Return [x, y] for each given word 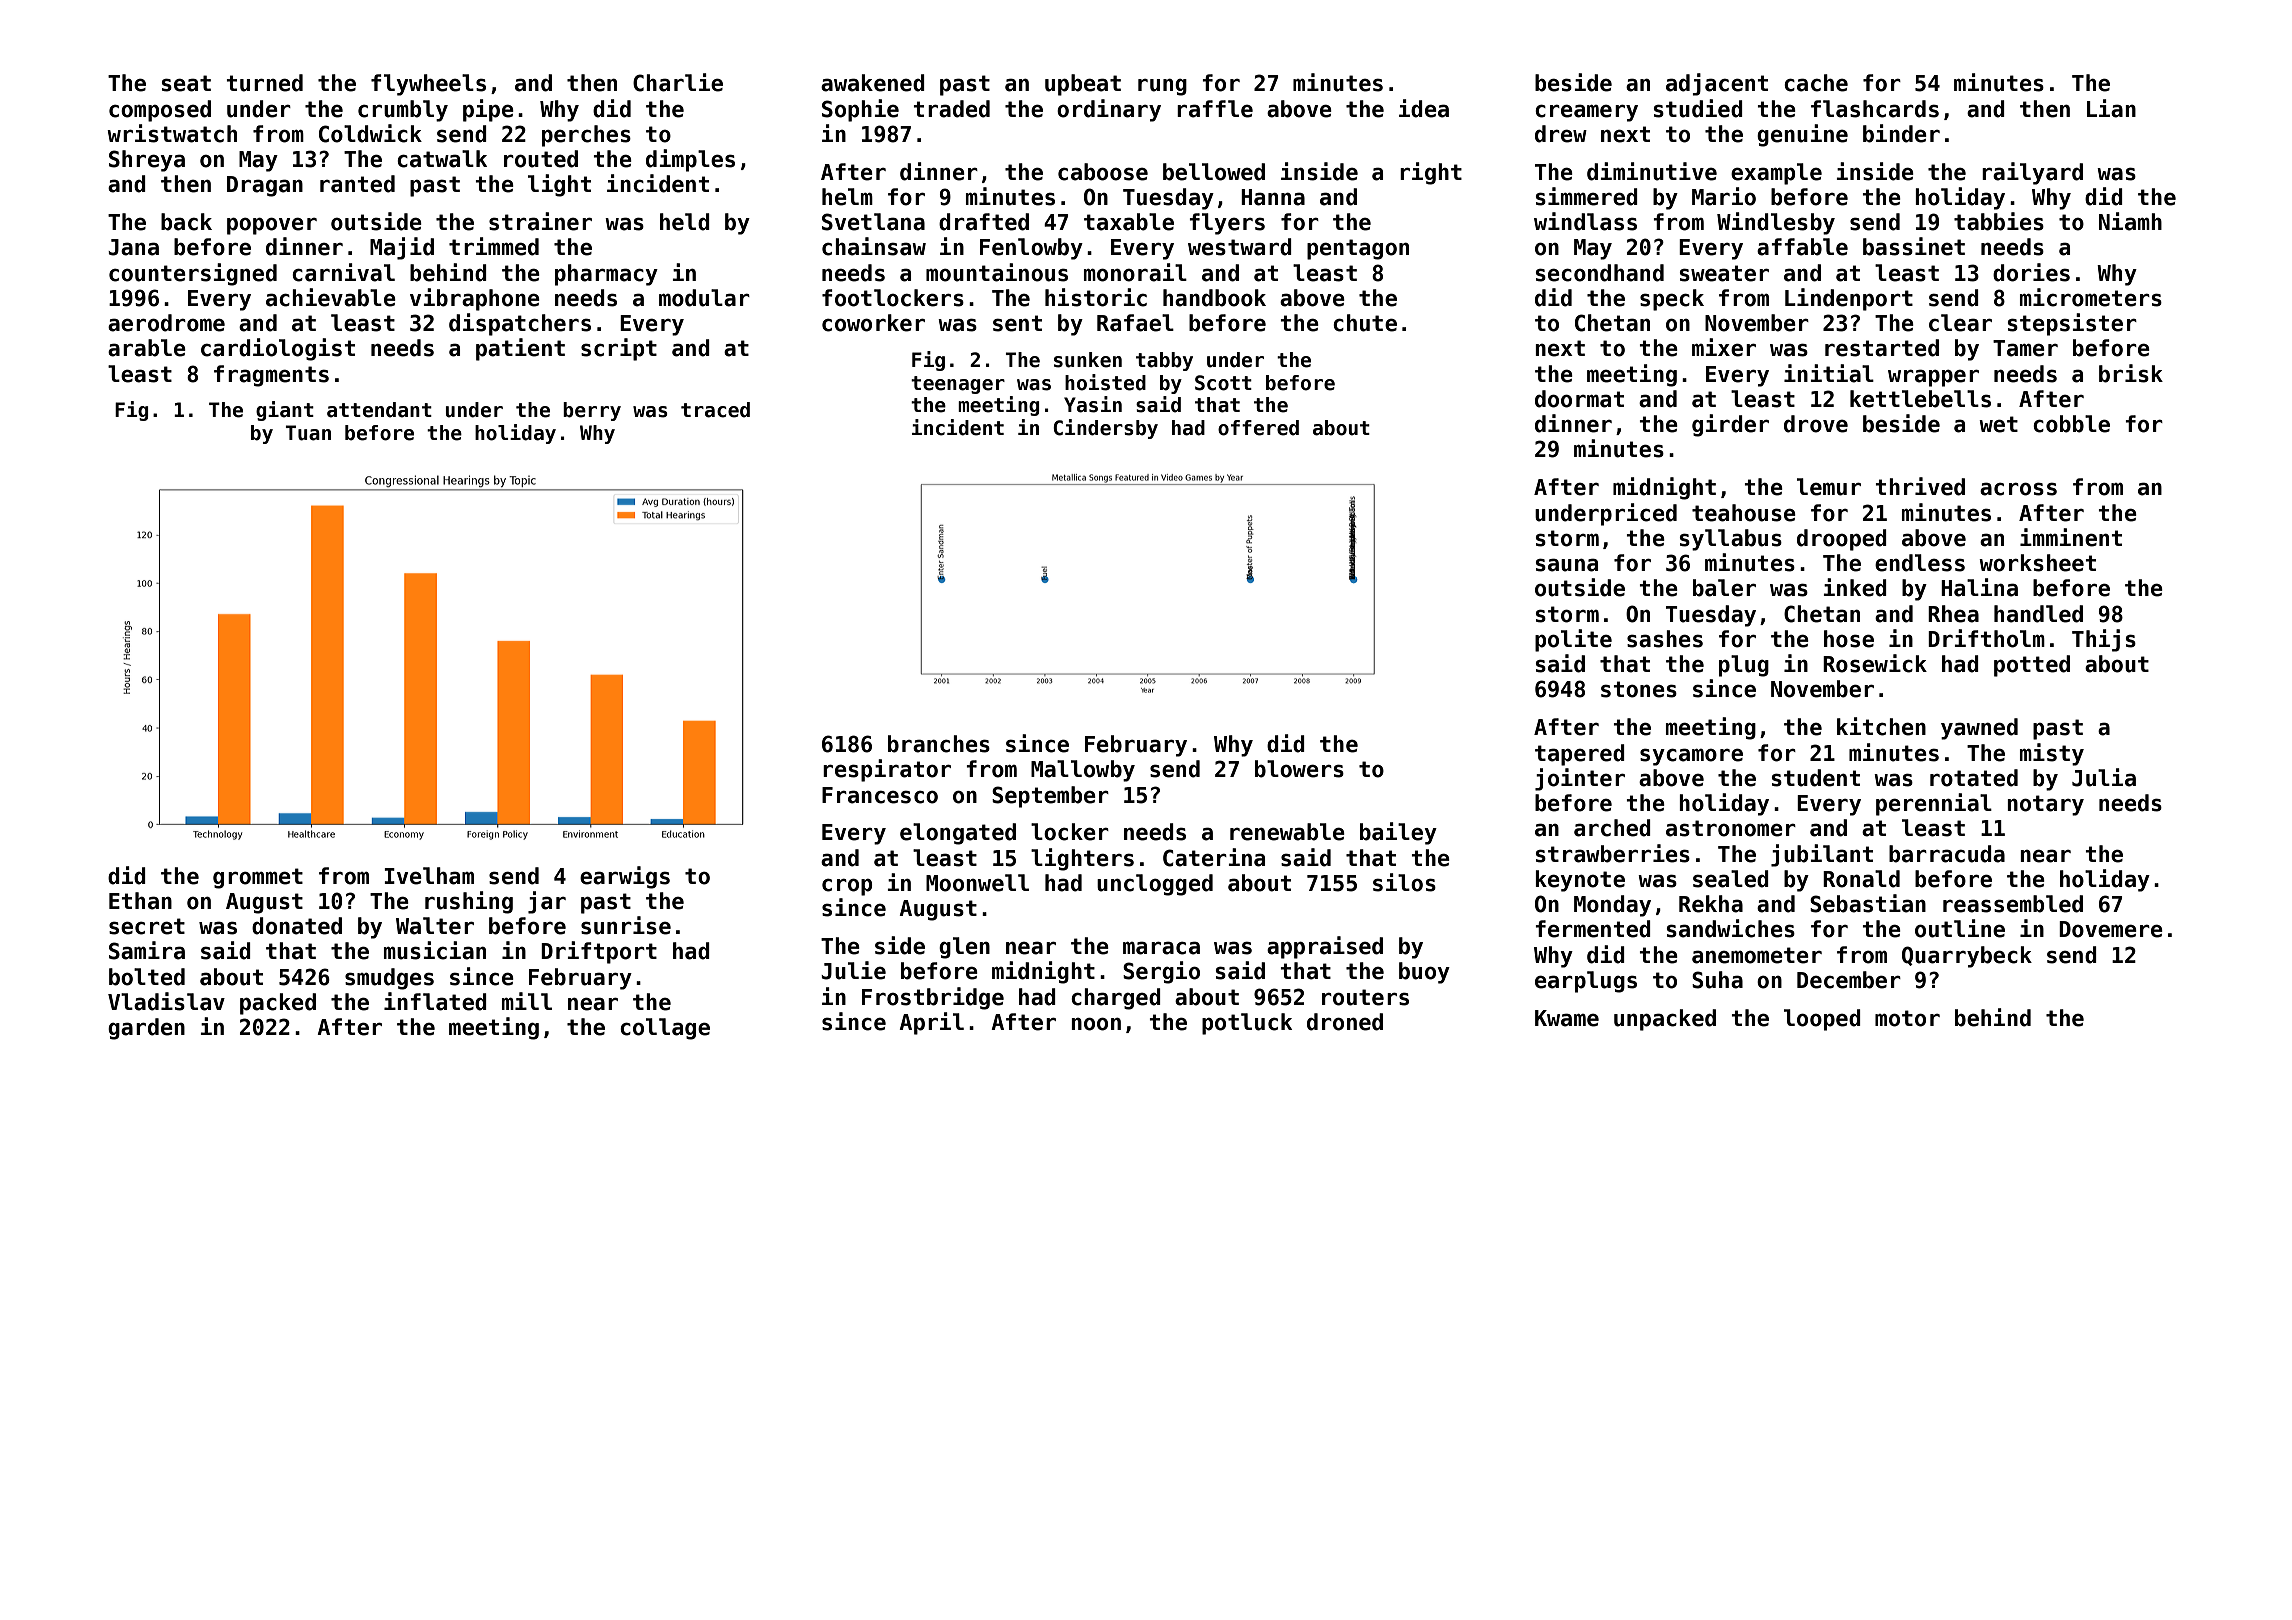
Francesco [880, 795]
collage [665, 1029]
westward [1240, 247]
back [186, 222]
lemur [1829, 487]
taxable [1129, 222]
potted [2032, 666]
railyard [2032, 173]
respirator [887, 770]
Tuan [308, 433]
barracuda [1947, 854]
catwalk [442, 159]
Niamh [2130, 221]
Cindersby [1105, 429]
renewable [1287, 832]
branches [939, 744]
